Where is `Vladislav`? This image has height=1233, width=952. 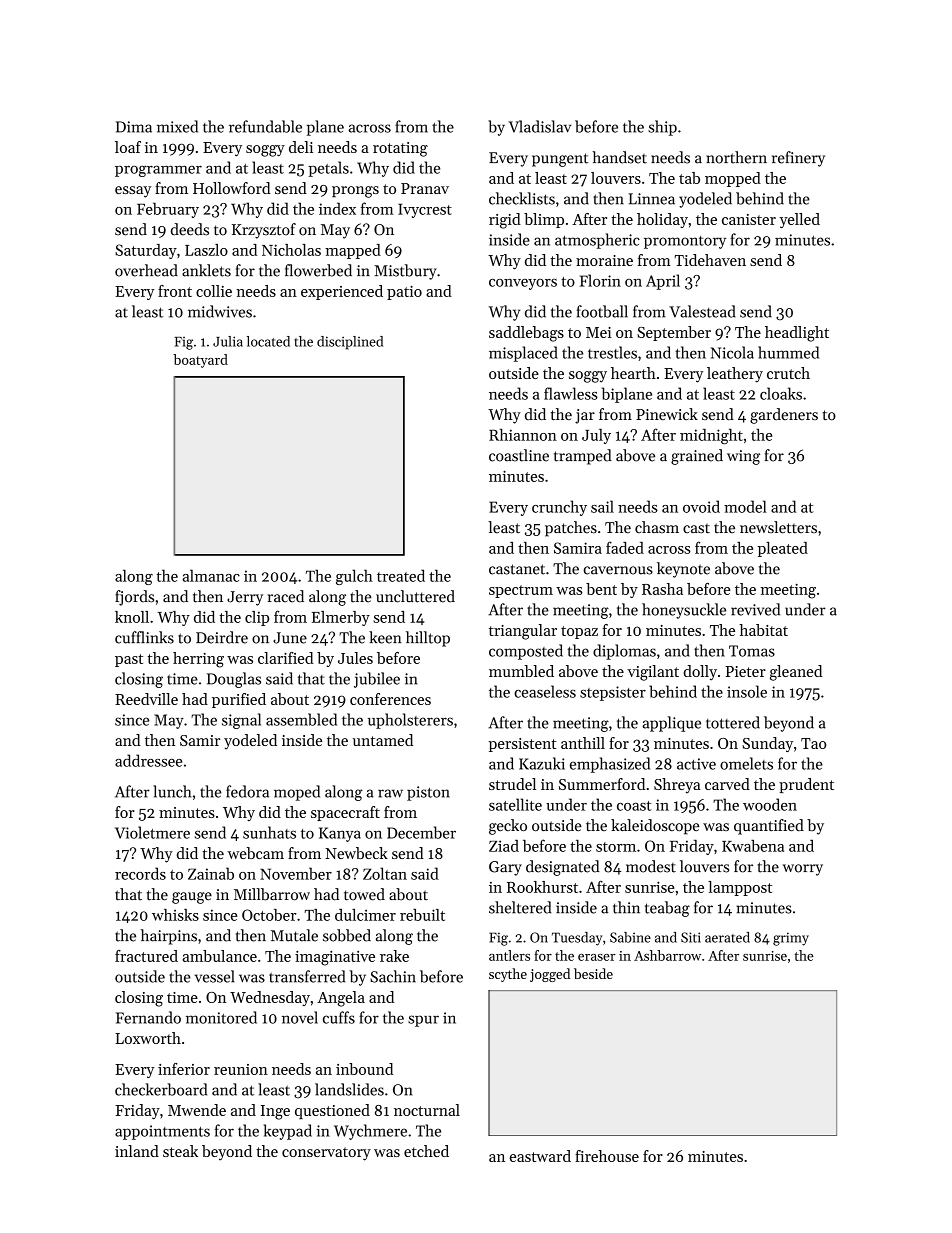
Vladislav is located at coordinates (540, 126).
